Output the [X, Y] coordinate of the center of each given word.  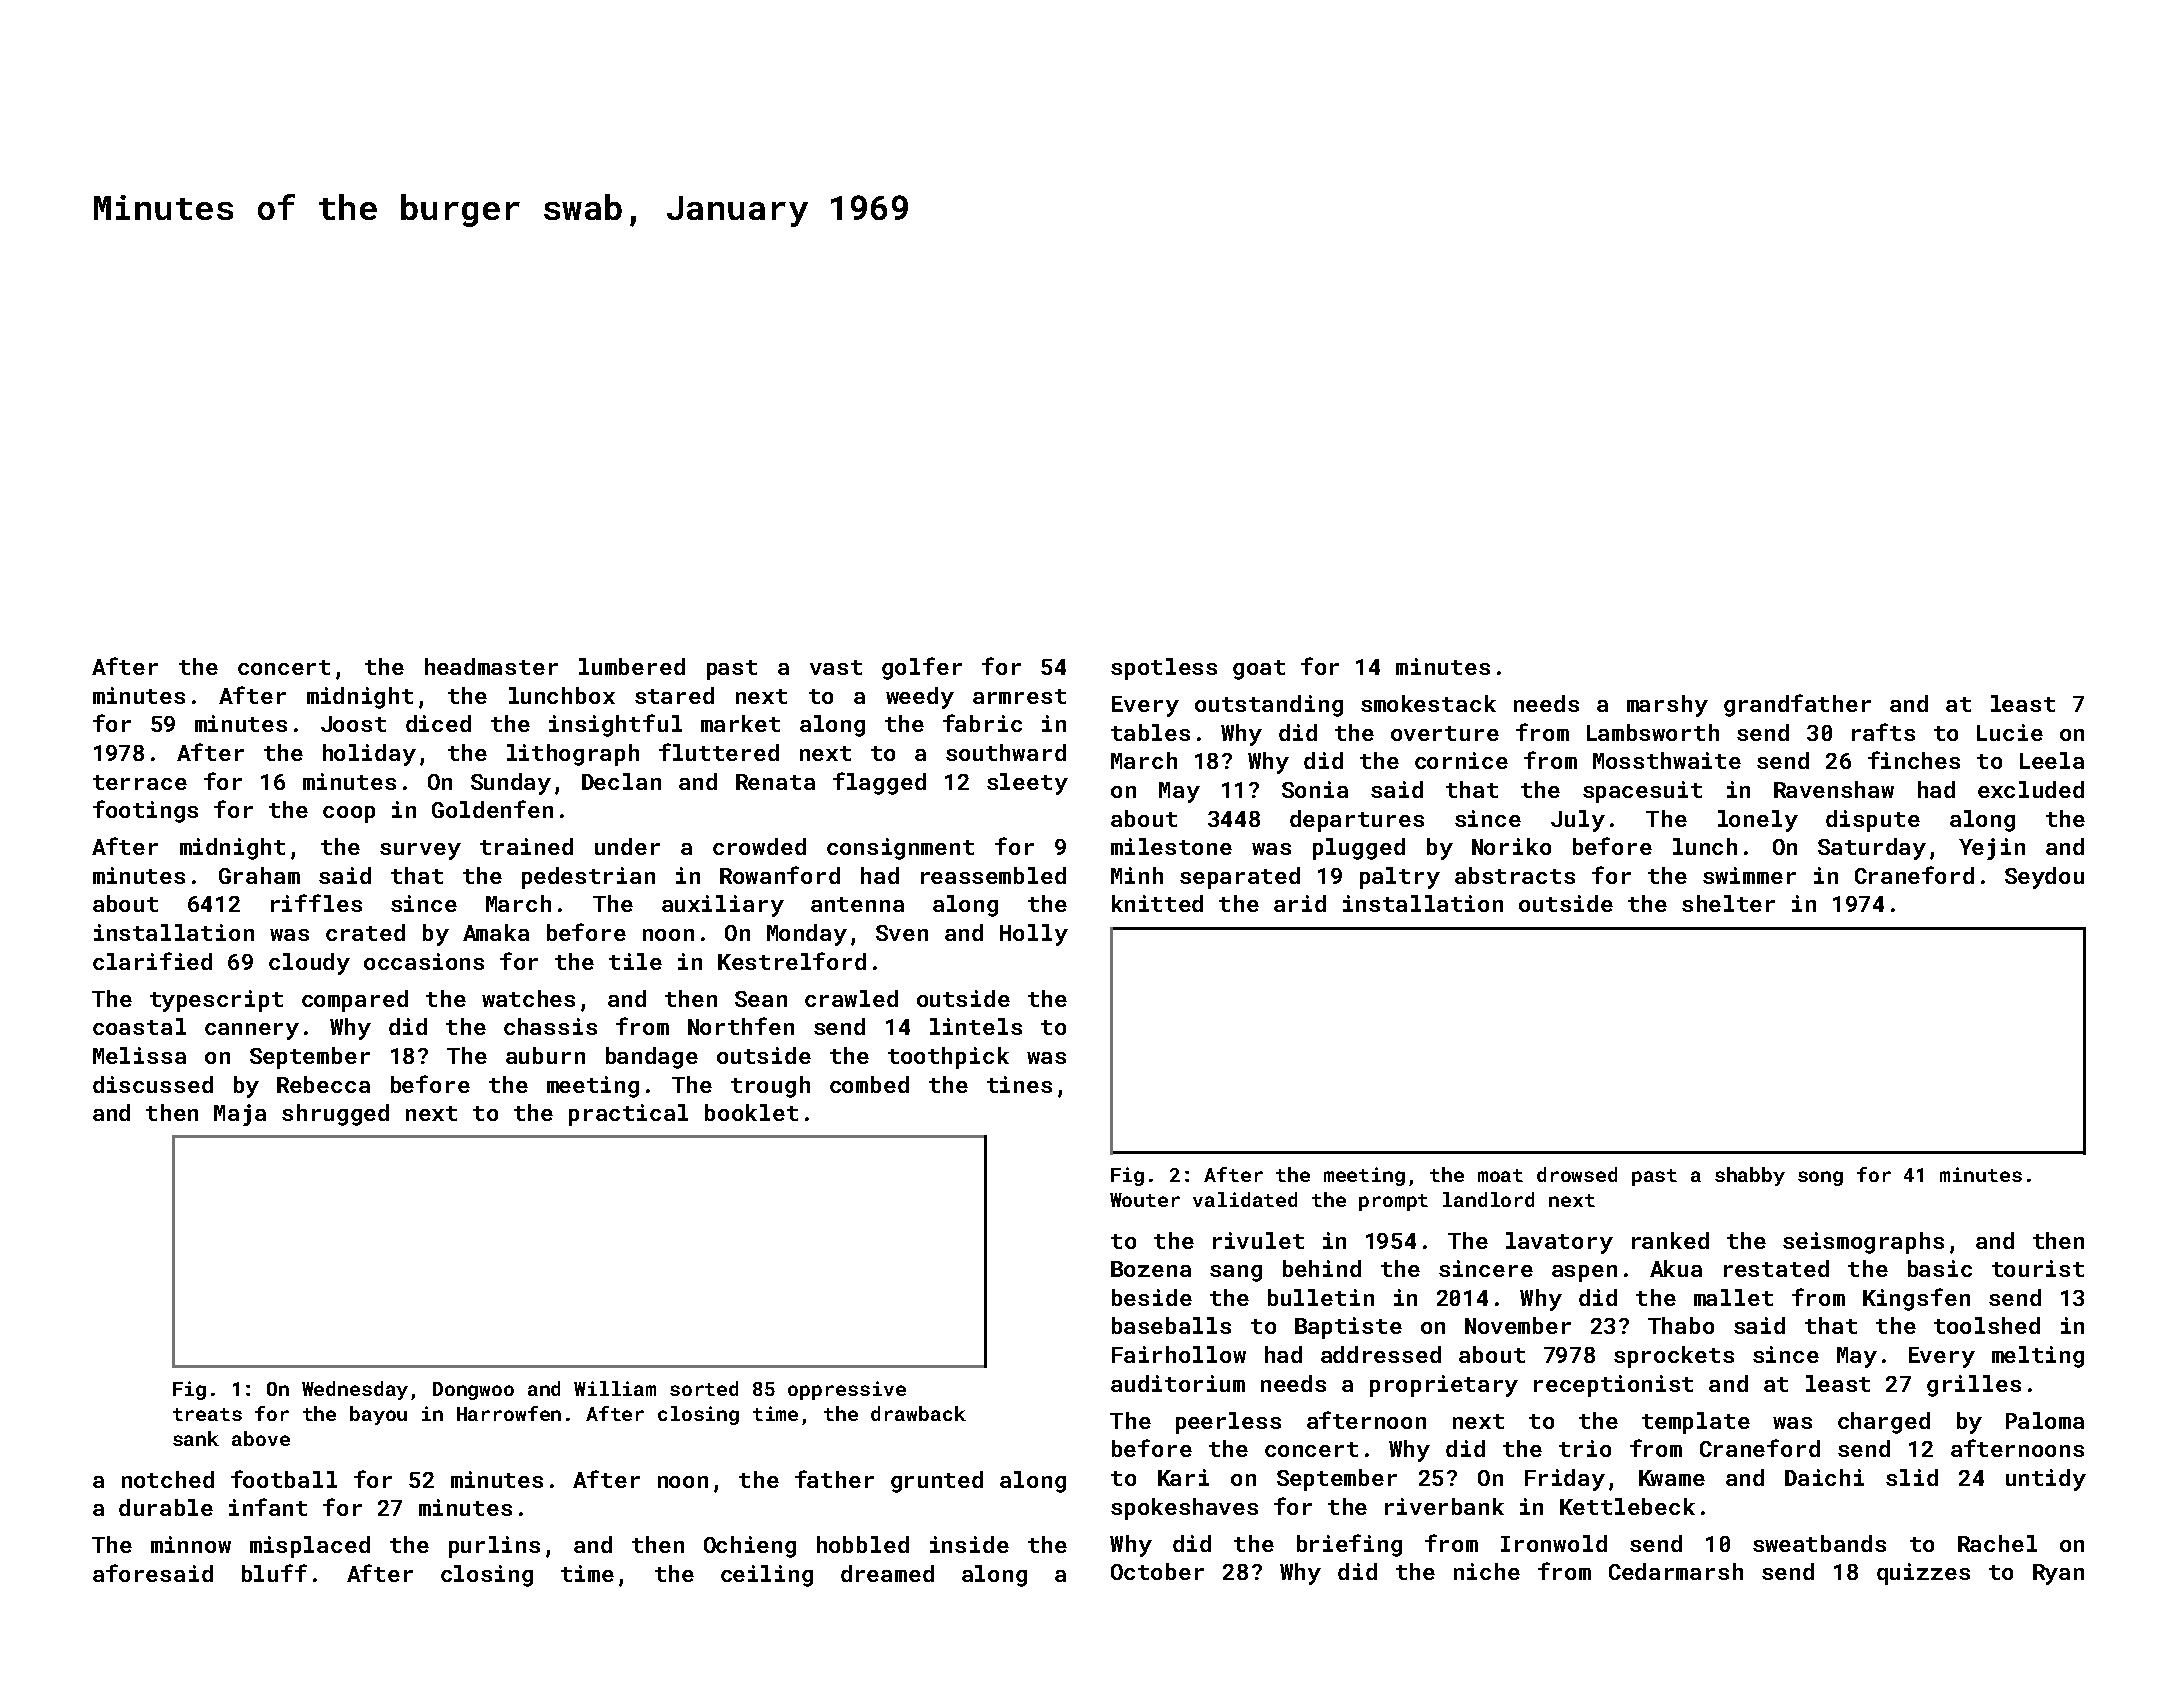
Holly [1034, 935]
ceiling [767, 1576]
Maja [240, 1115]
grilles [1974, 1386]
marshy [1667, 706]
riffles [316, 903]
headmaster [491, 666]
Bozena [1151, 1269]
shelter [1728, 903]
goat [1259, 670]
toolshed [1987, 1325]
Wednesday [355, 1390]
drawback [918, 1413]
